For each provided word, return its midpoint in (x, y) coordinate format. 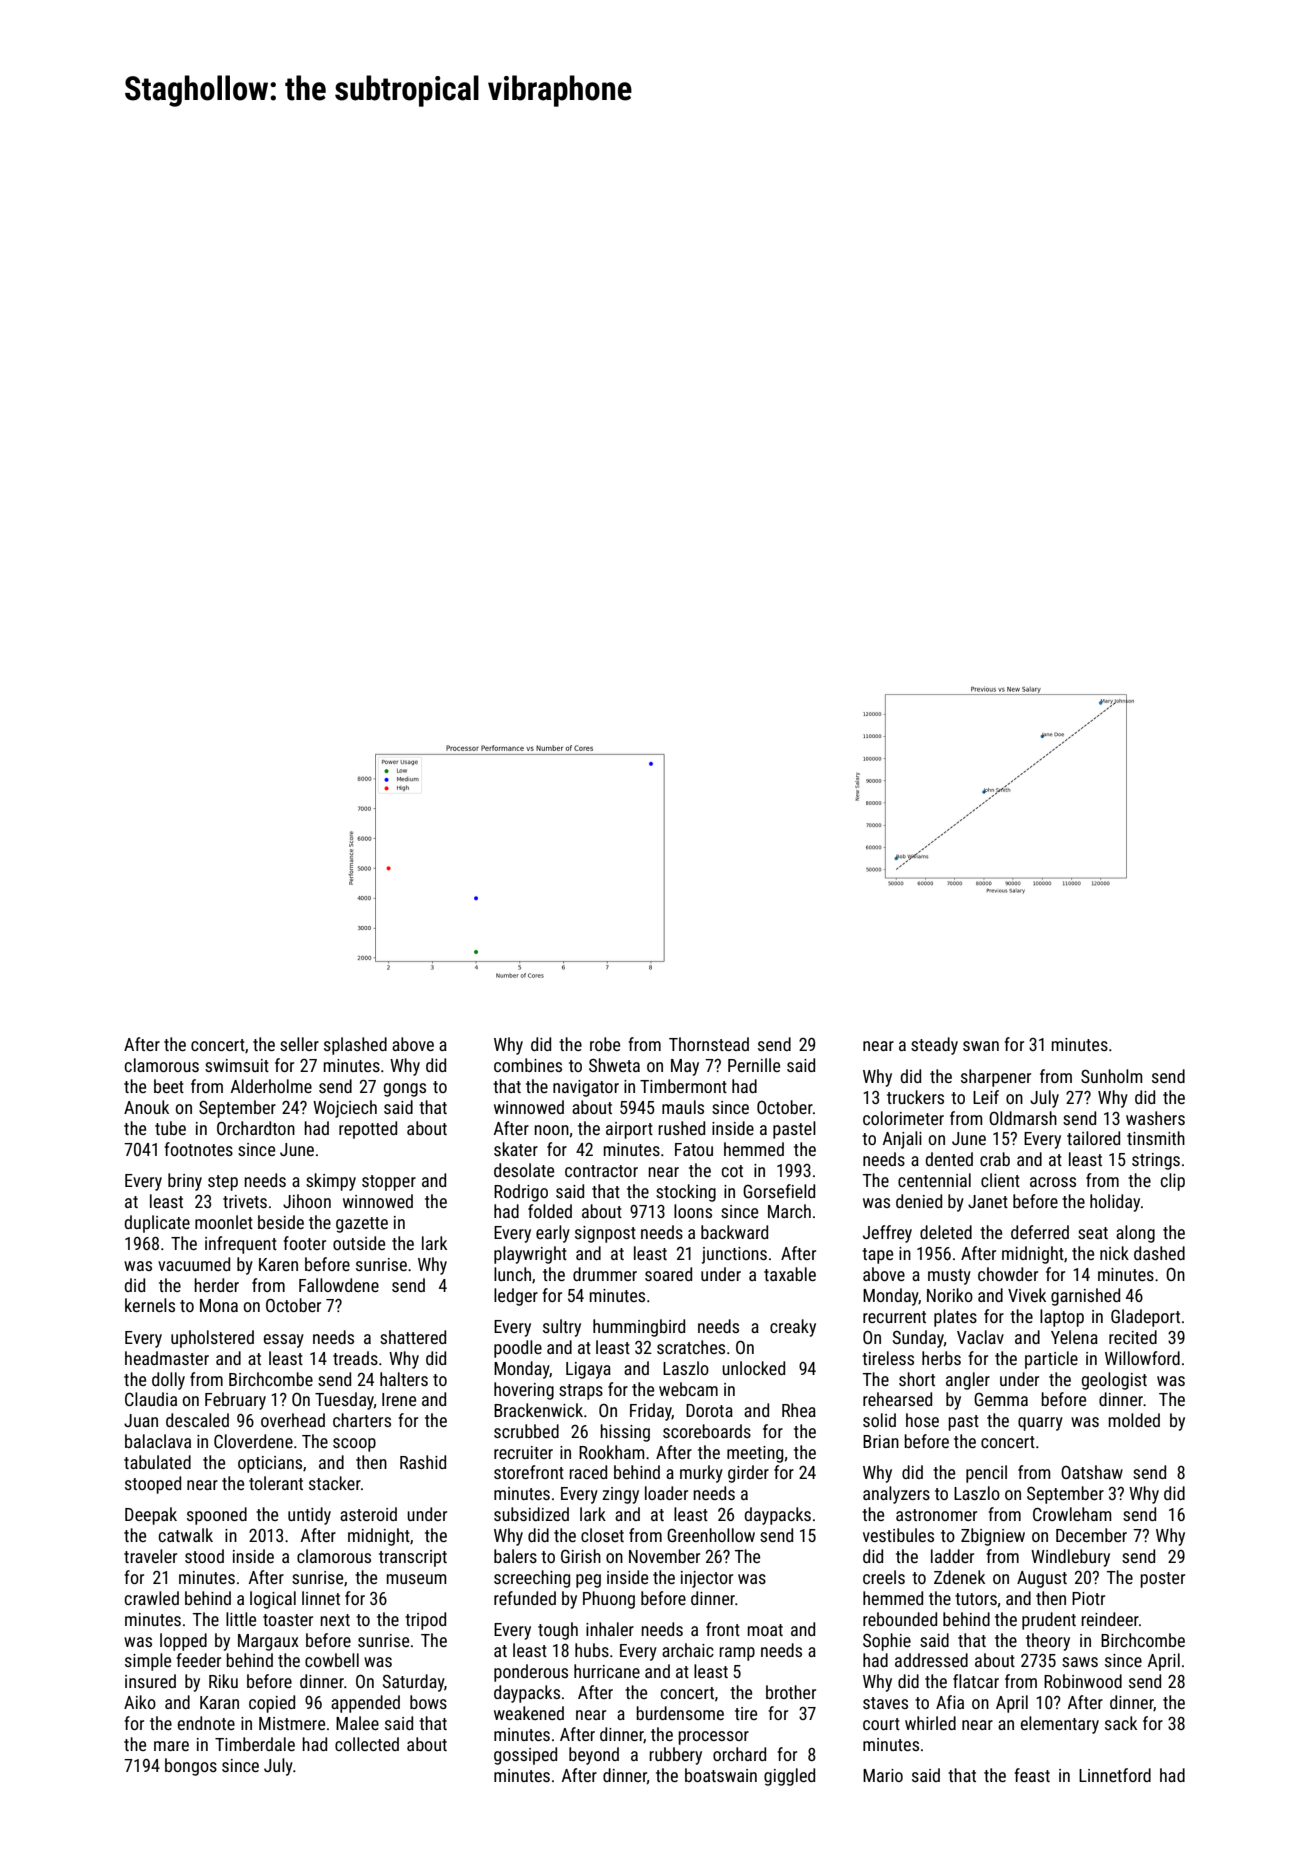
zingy (620, 1495)
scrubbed (526, 1431)
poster (1162, 1580)
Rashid (423, 1462)
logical (273, 1600)
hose (922, 1420)
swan (981, 1046)
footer (304, 1243)
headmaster (167, 1358)
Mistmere (292, 1723)
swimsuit (237, 1065)
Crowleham (1072, 1514)
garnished (1085, 1297)
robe (605, 1044)
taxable (790, 1274)
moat (765, 1630)
